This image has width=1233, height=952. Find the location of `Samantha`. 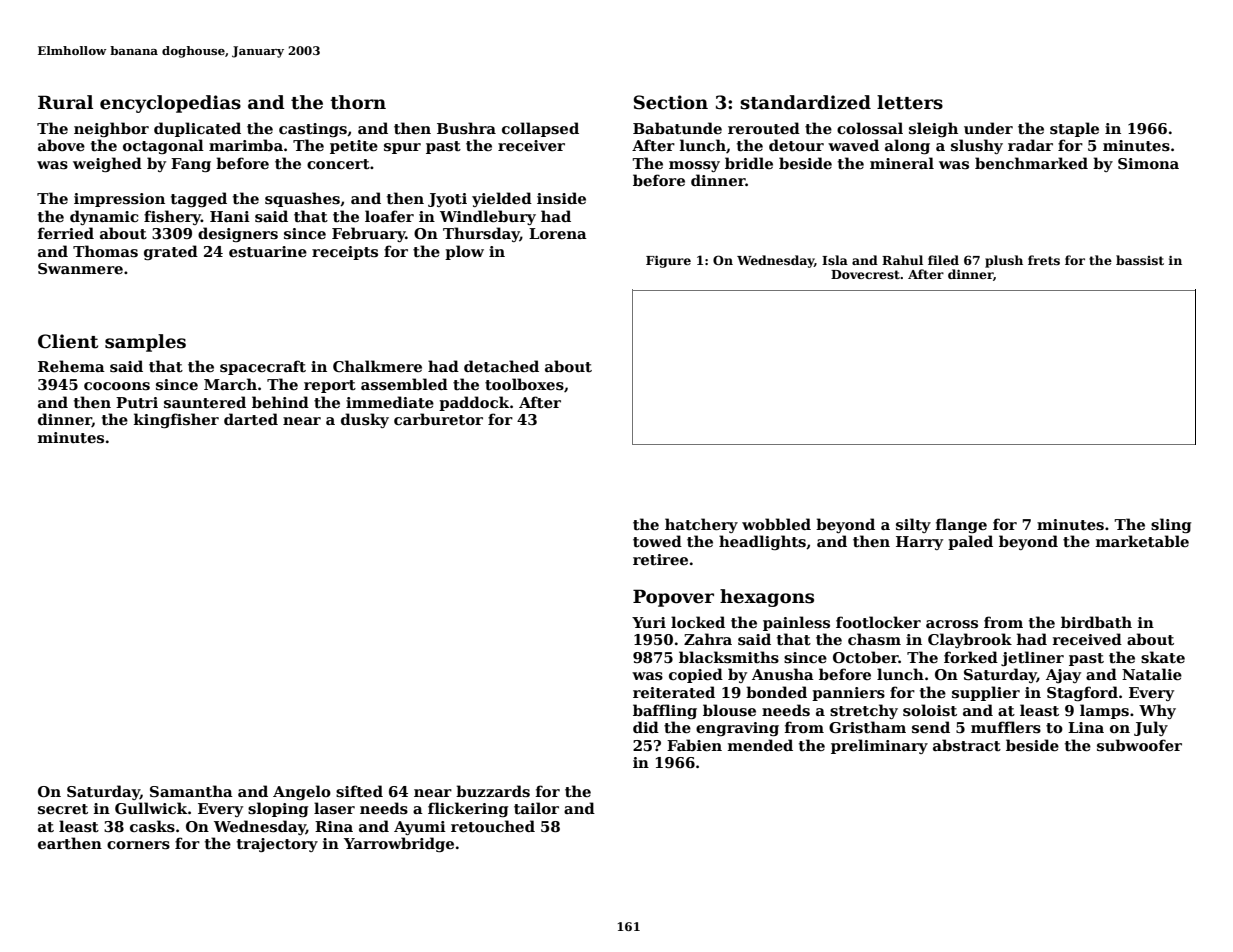

Samantha is located at coordinates (191, 791).
